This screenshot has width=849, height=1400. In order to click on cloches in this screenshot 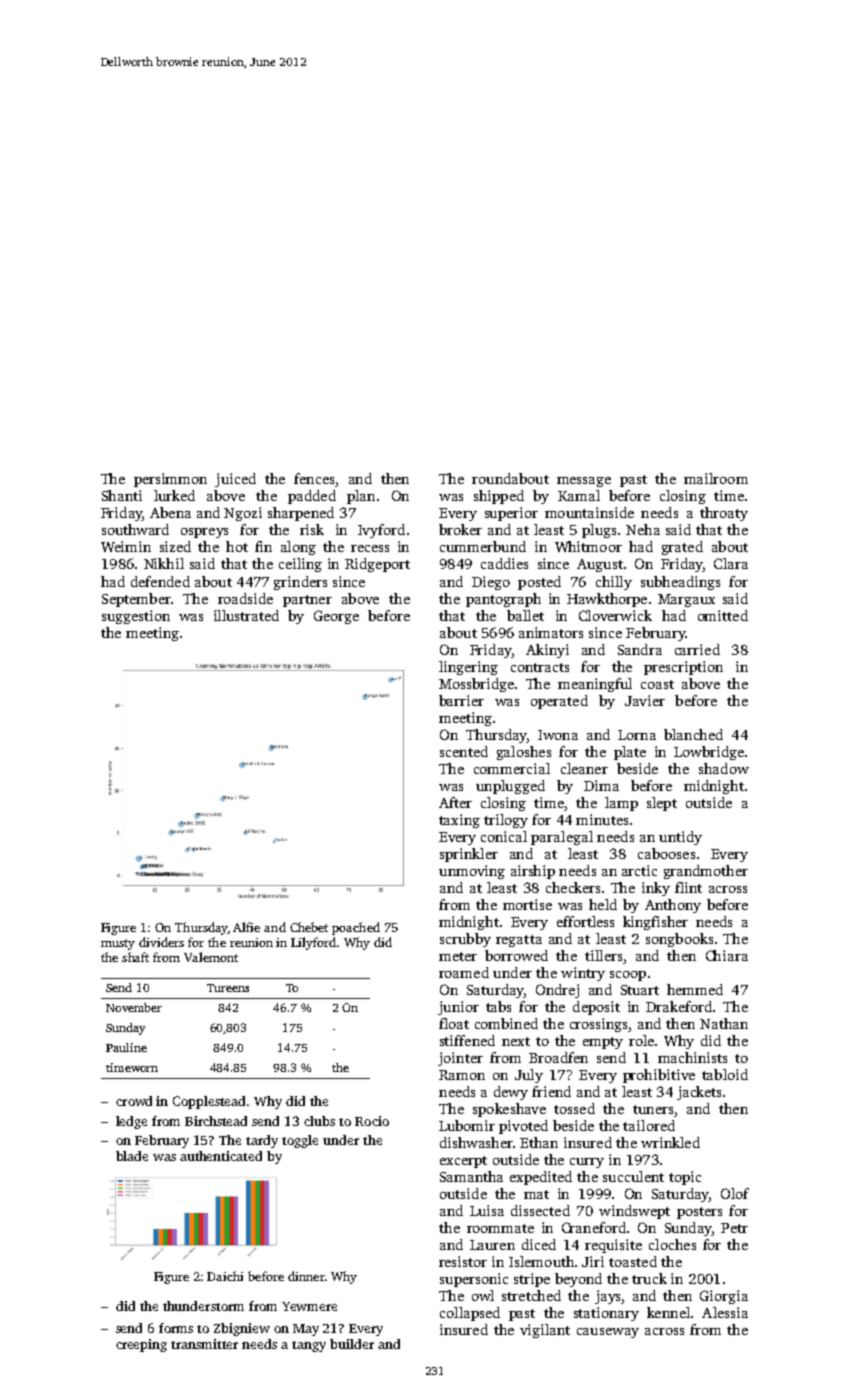, I will do `click(672, 1244)`.
